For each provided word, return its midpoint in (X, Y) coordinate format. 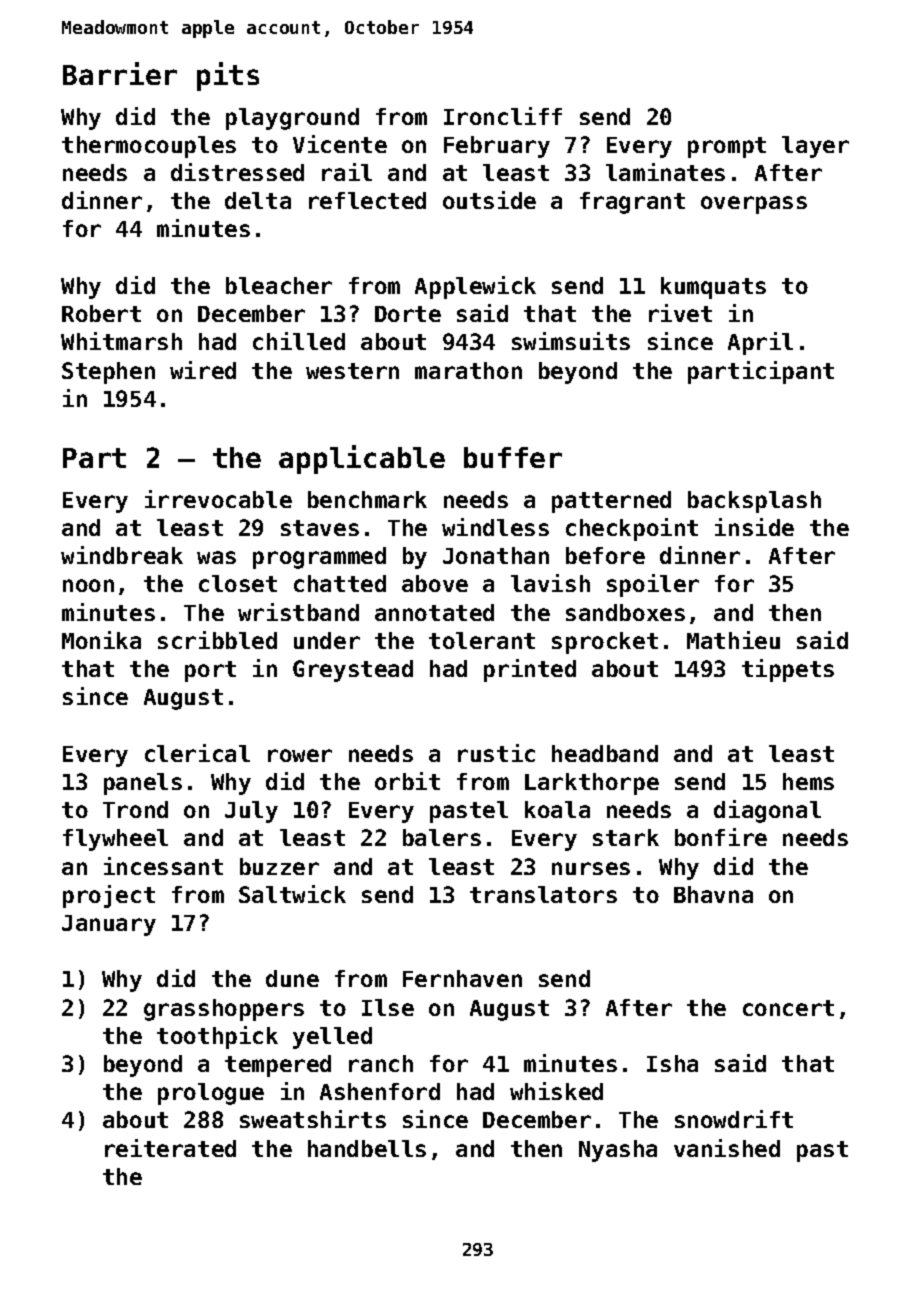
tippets (788, 670)
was (216, 557)
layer (815, 147)
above (435, 583)
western (352, 371)
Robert (101, 313)
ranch (381, 1063)
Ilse (388, 1007)
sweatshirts (313, 1119)
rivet (680, 313)
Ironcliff (503, 116)
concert (788, 1008)
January (109, 925)
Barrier (120, 73)
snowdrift (734, 1119)
